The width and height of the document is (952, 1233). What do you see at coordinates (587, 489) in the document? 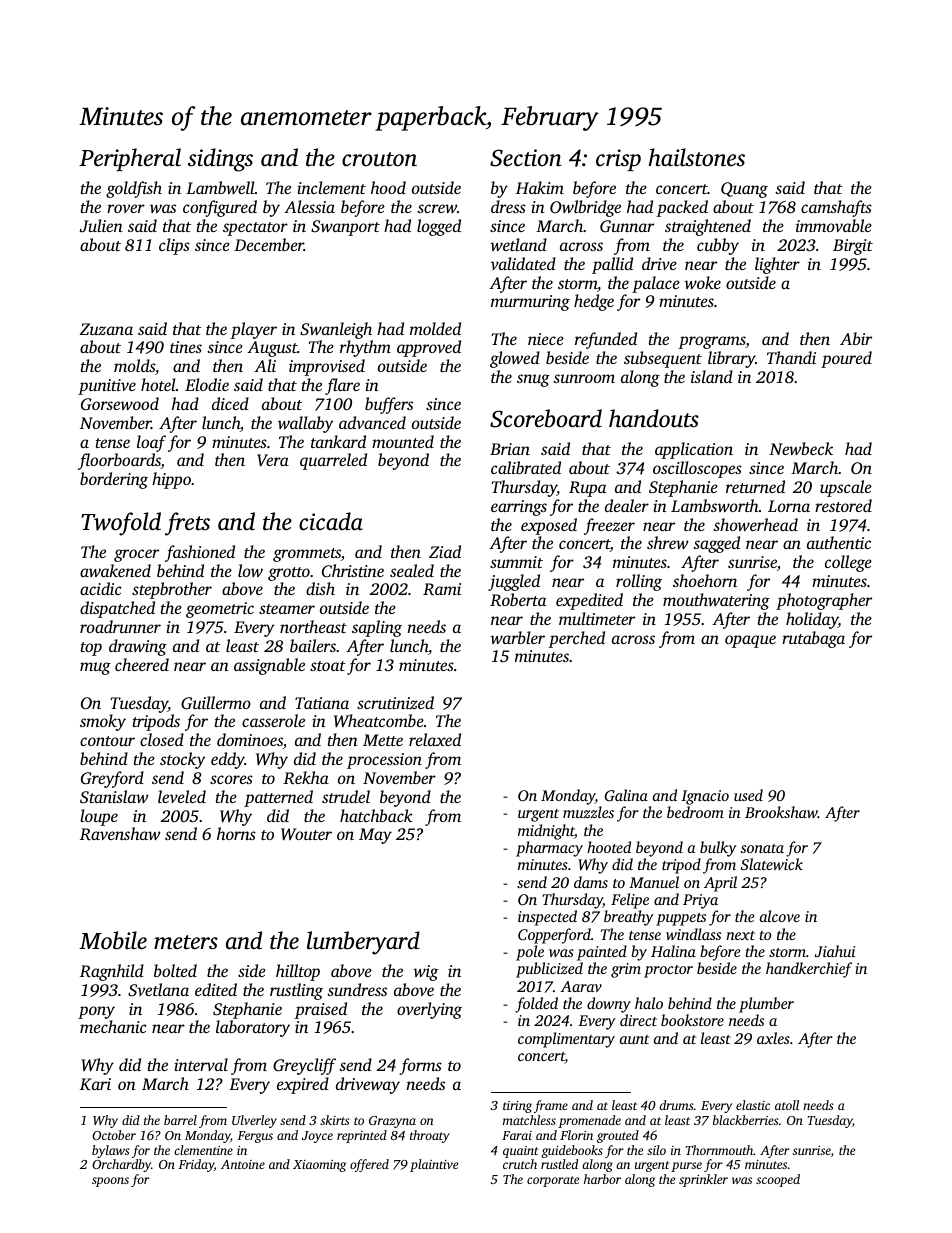
I see `Rupa` at bounding box center [587, 489].
